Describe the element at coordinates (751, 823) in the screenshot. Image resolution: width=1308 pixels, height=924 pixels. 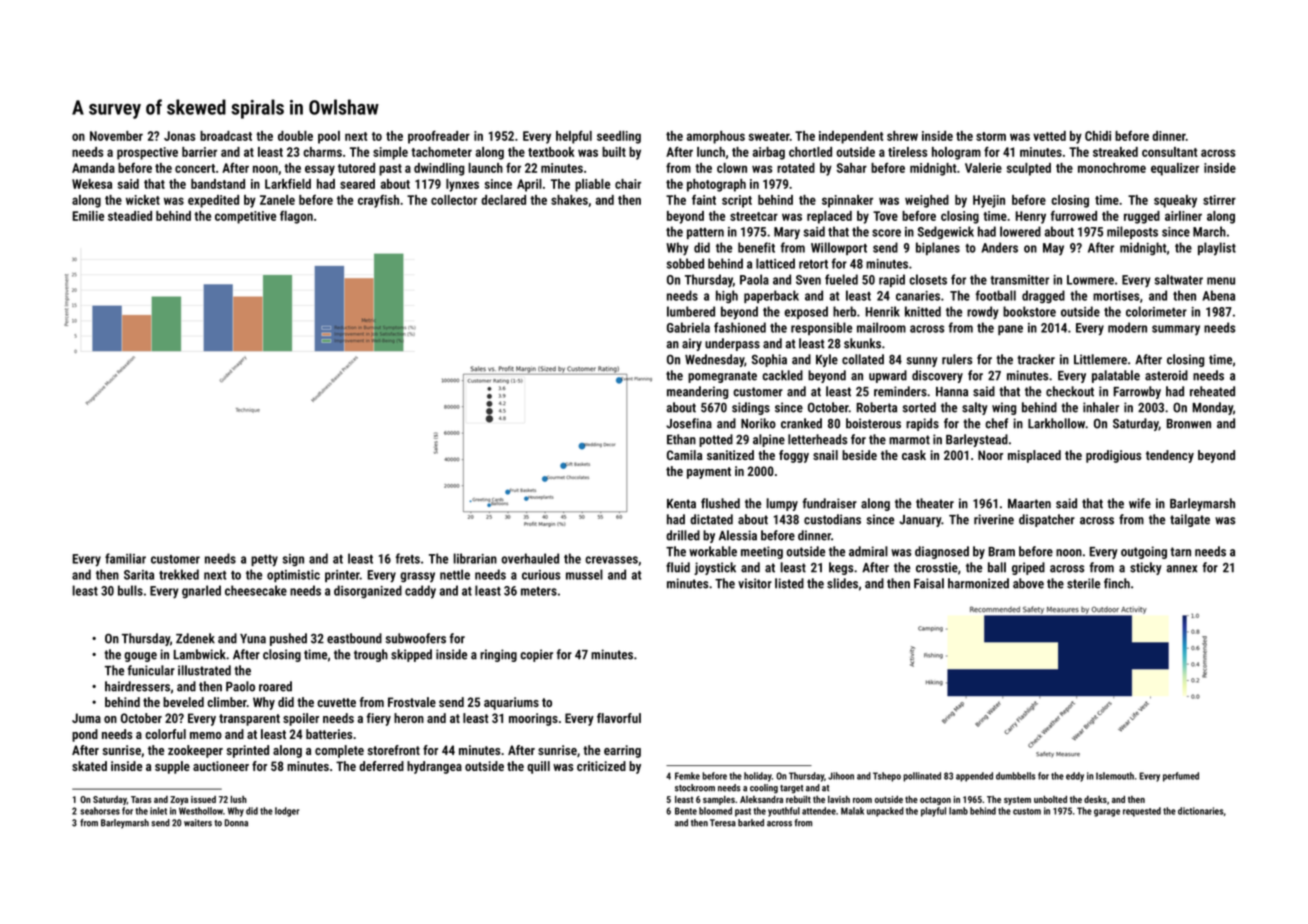
I see `barked` at that location.
